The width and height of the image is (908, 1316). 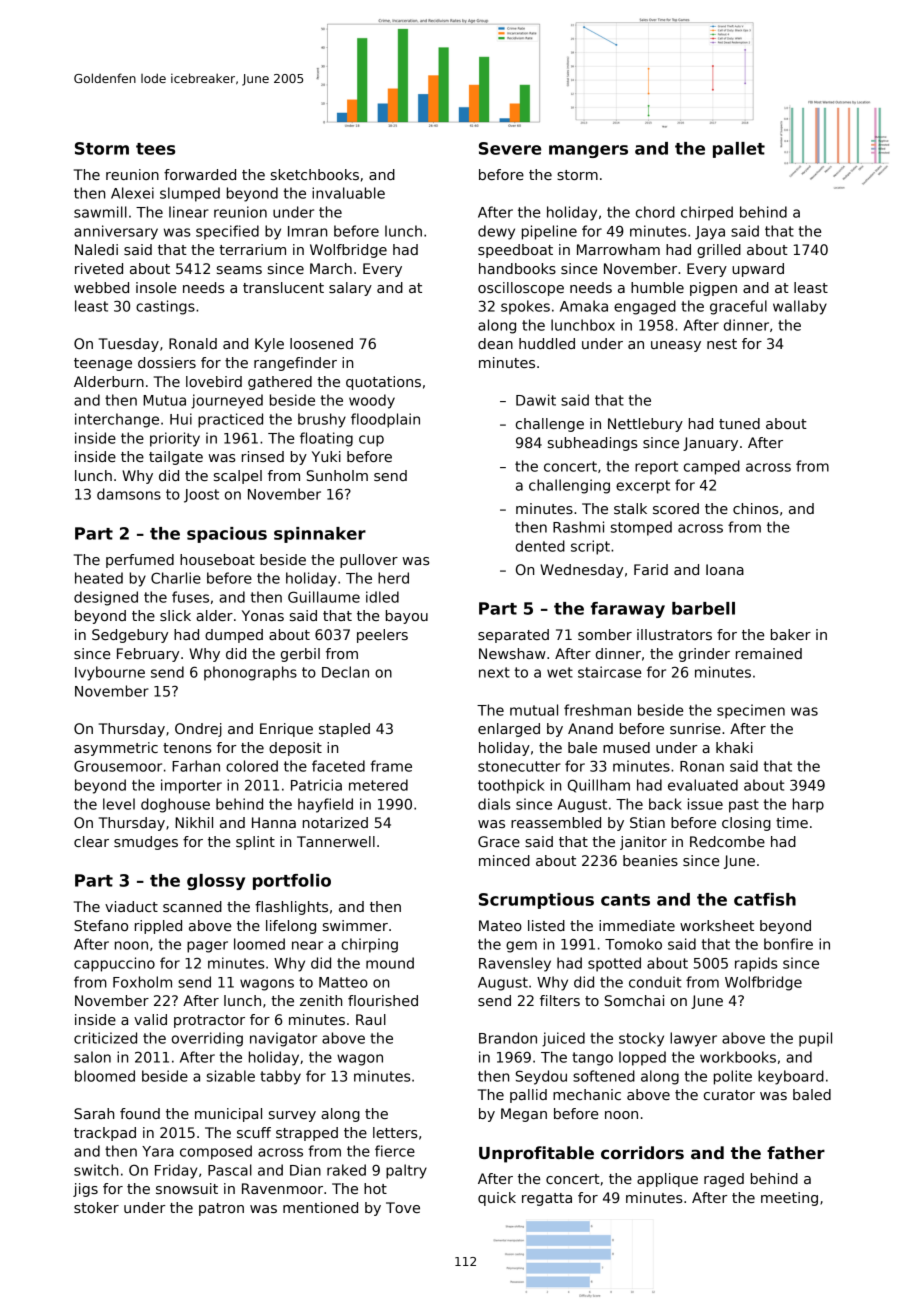 What do you see at coordinates (512, 653) in the image?
I see `Newshaw` at bounding box center [512, 653].
